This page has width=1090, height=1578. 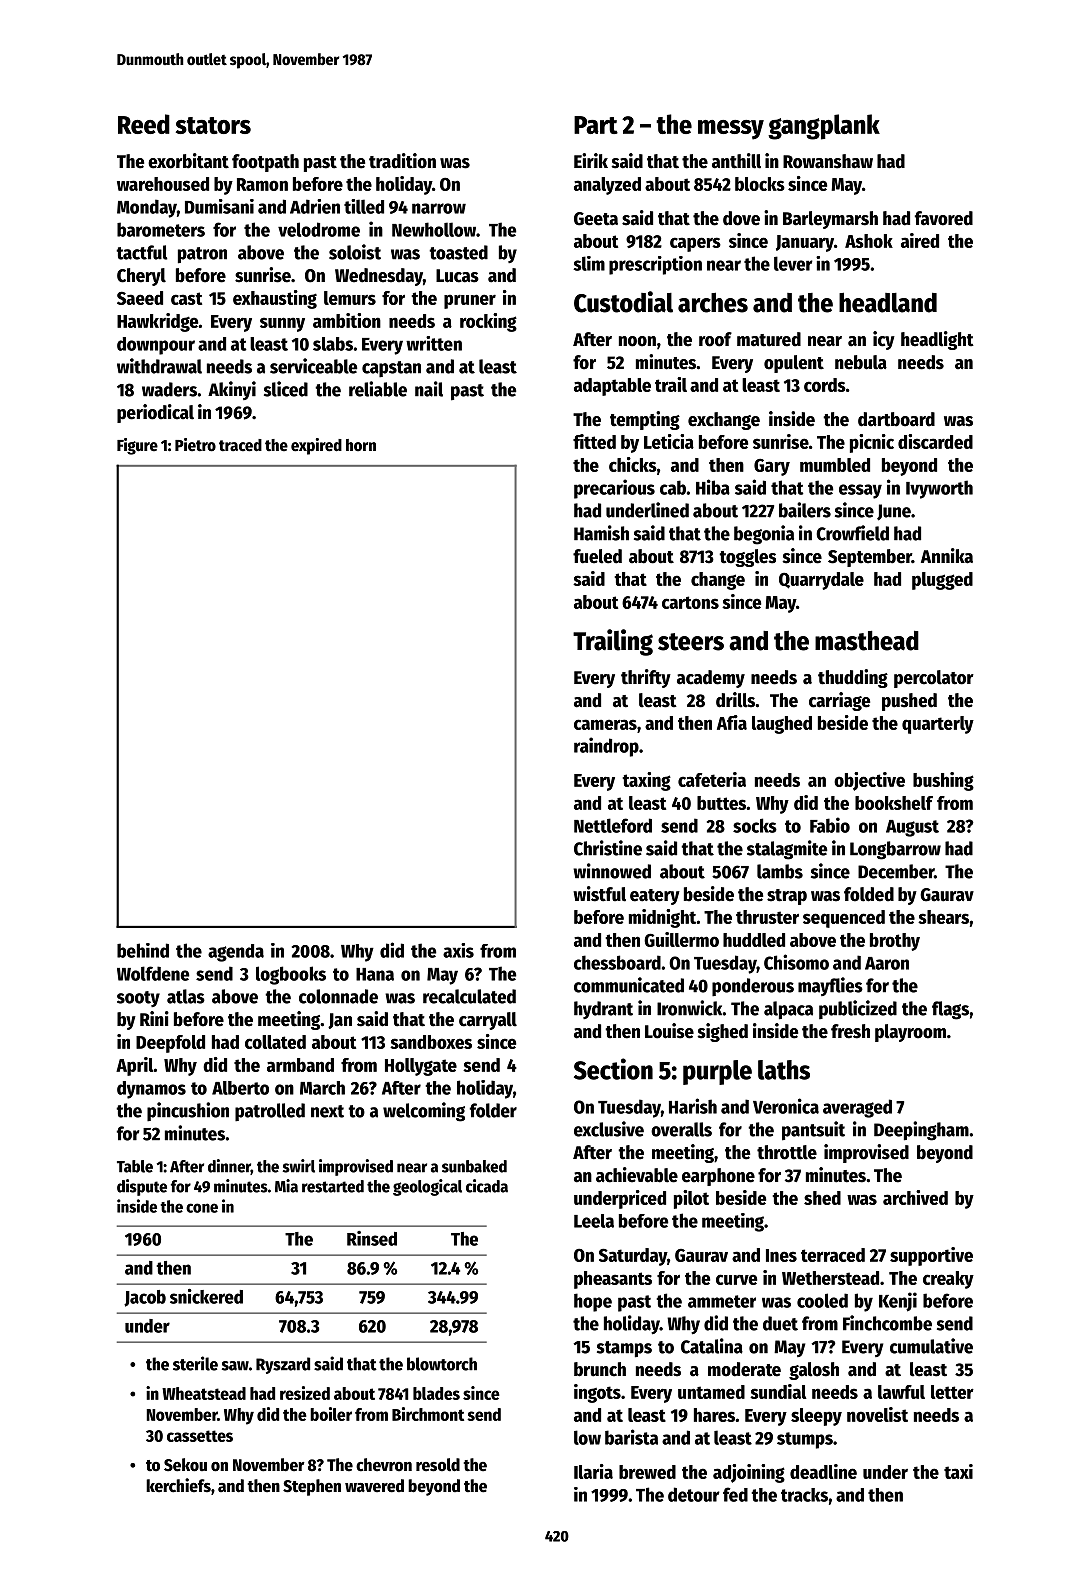 I want to click on swirl, so click(x=299, y=1166).
